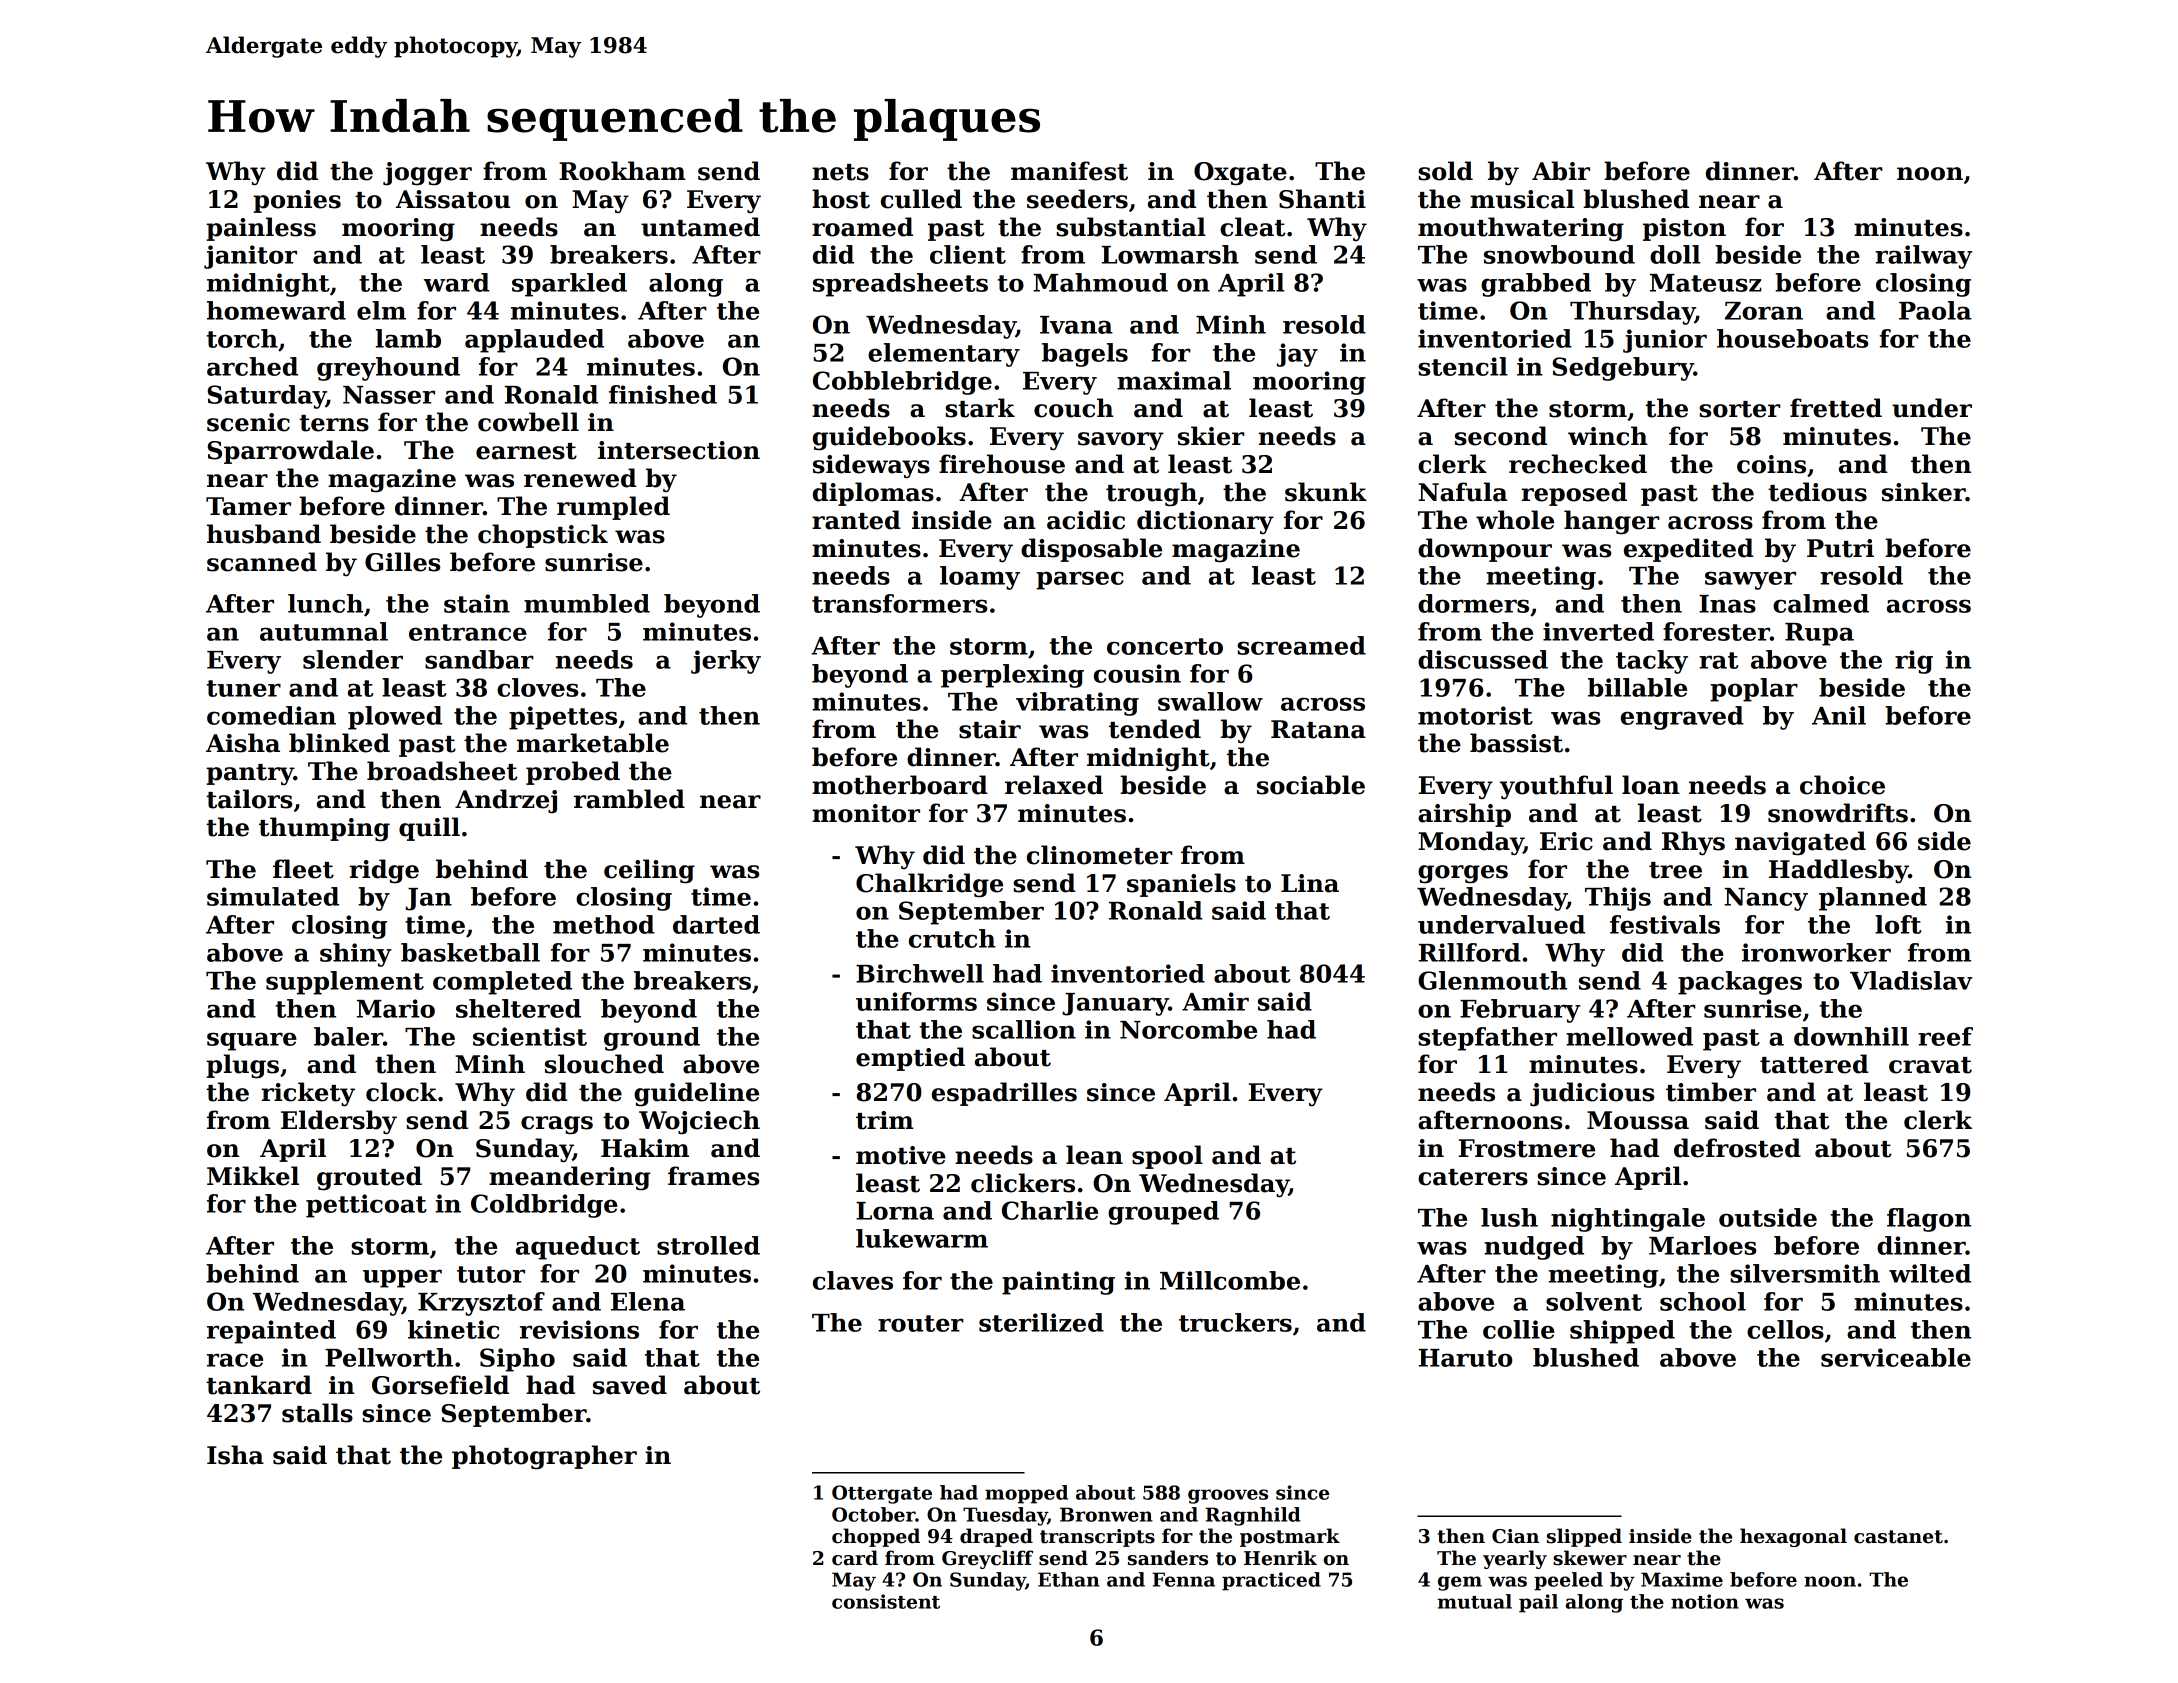  I want to click on diplomas, so click(873, 494).
